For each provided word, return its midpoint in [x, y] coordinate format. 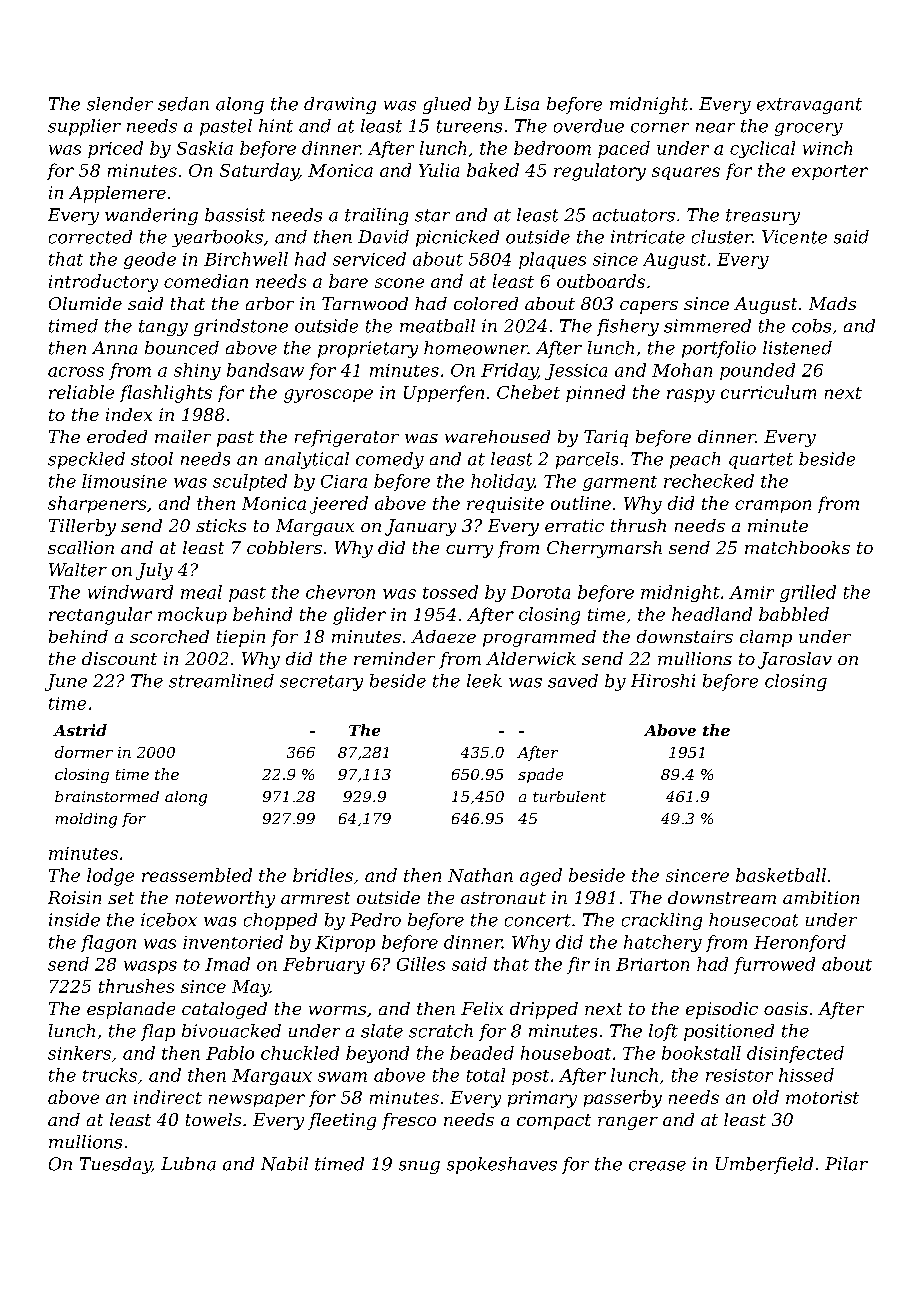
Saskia [205, 148]
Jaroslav [795, 660]
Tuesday [115, 1165]
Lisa [521, 104]
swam [342, 1077]
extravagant [809, 106]
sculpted [250, 482]
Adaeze [443, 636]
